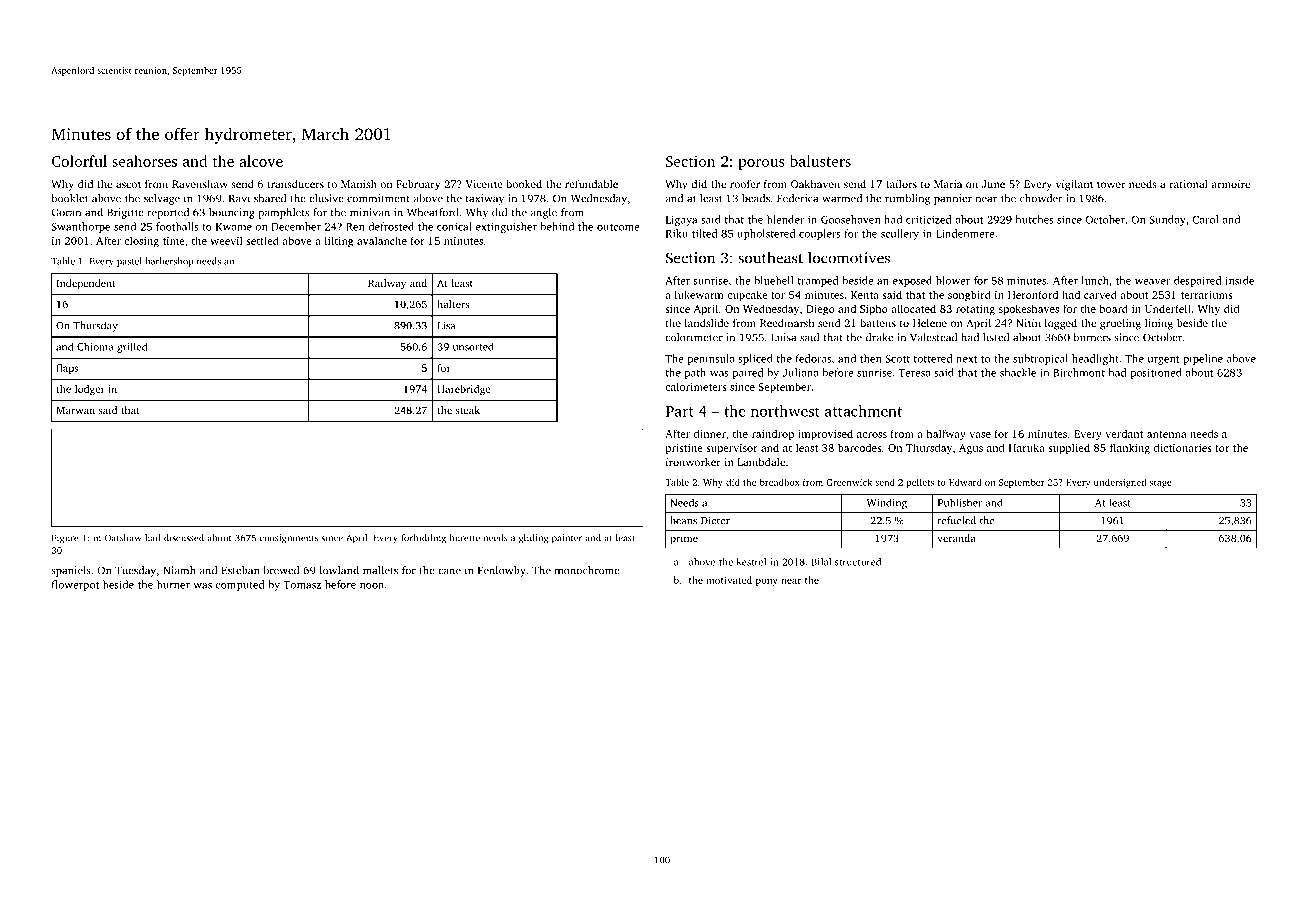  I want to click on computed, so click(240, 585).
